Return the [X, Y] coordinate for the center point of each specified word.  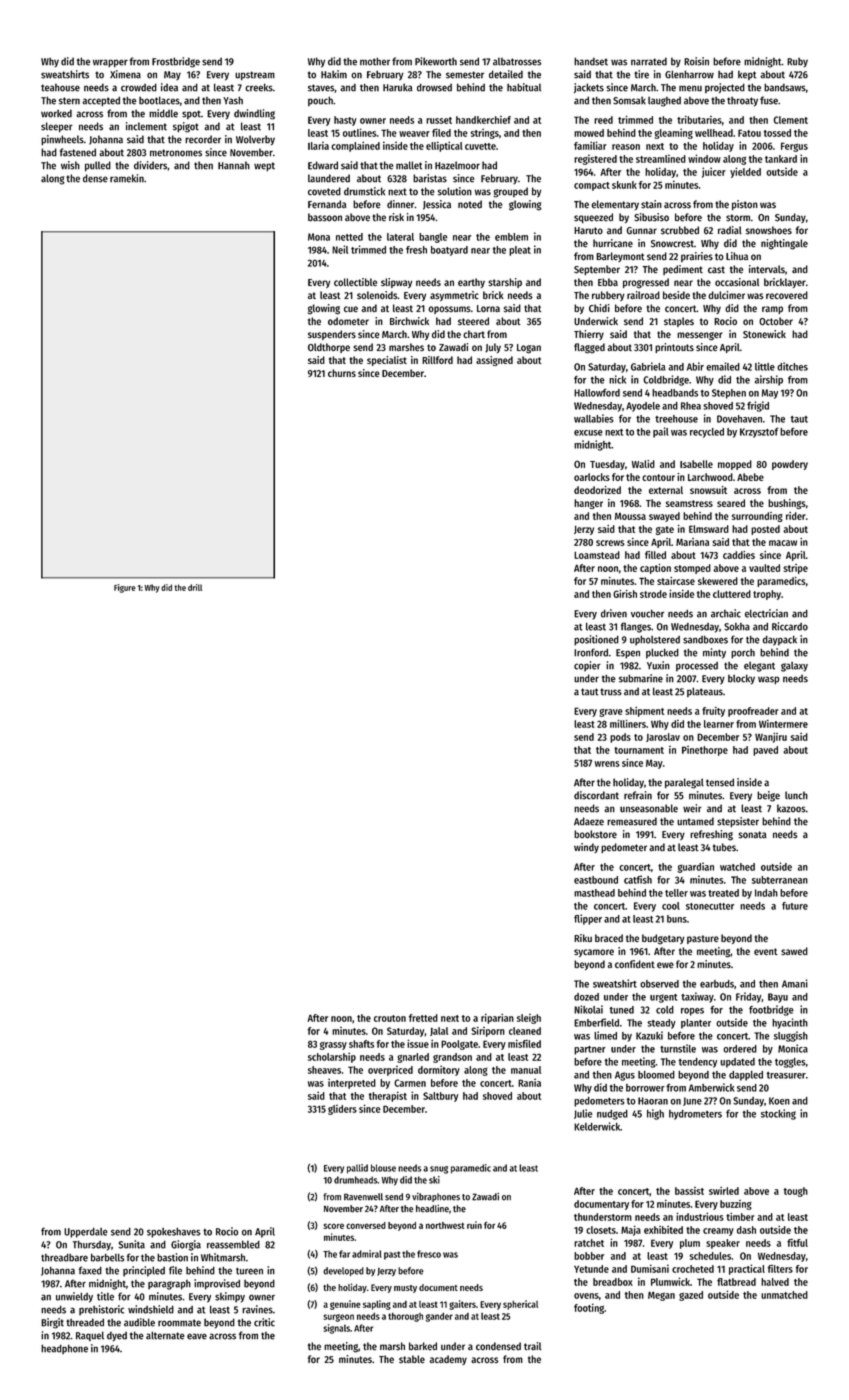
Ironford [591, 652]
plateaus [705, 692]
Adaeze [589, 821]
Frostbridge [176, 62]
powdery [790, 465]
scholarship [332, 1057]
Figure [125, 588]
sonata [752, 835]
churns [342, 373]
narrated [649, 61]
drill [195, 587]
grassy [333, 1046]
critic [264, 1322]
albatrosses [517, 62]
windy [586, 848]
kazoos [791, 808]
